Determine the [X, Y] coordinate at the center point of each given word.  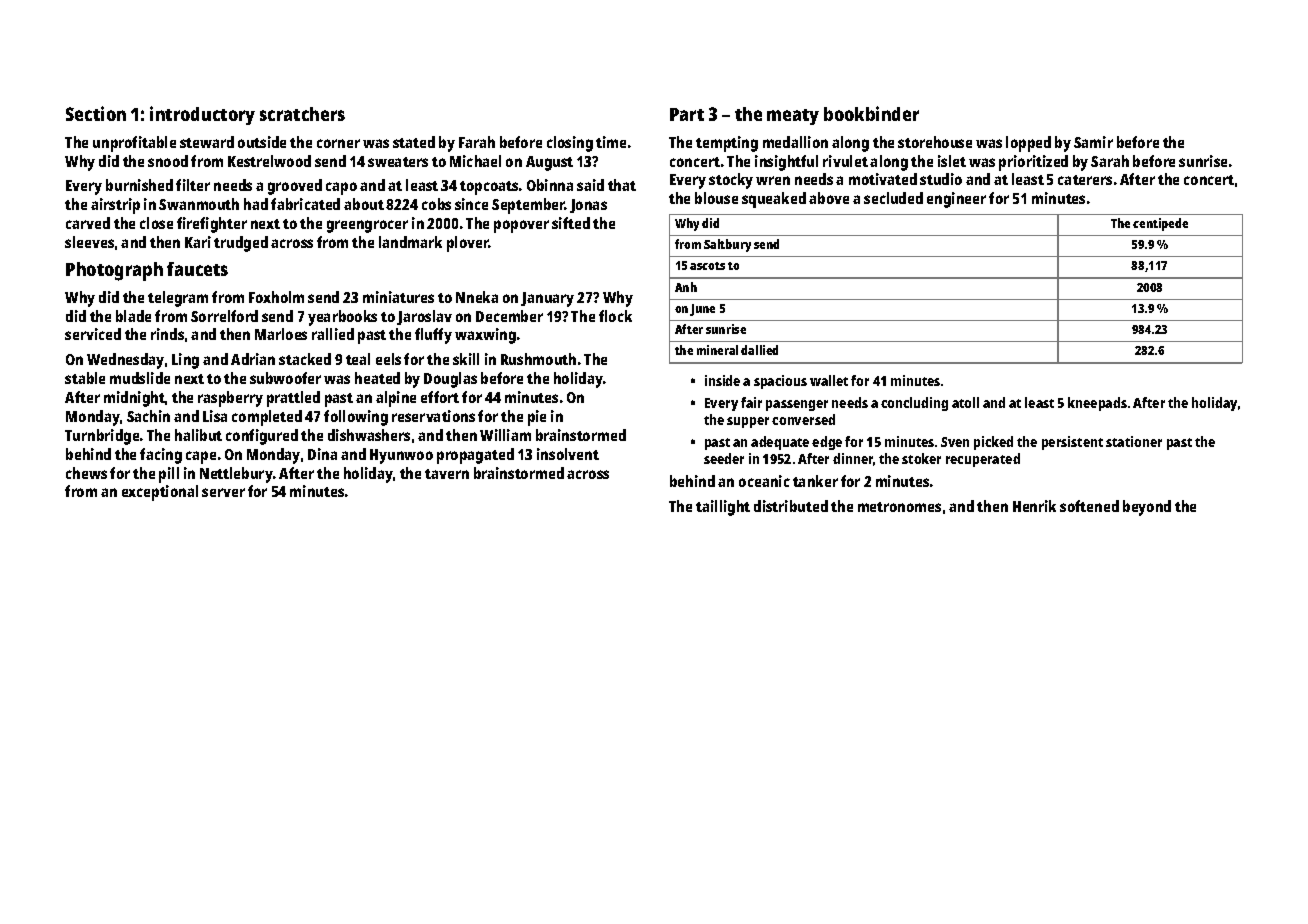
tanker [815, 481]
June [702, 310]
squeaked [774, 200]
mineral [717, 350]
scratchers [302, 114]
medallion [795, 142]
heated [377, 378]
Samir [1093, 142]
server [223, 492]
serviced [93, 334]
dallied [759, 350]
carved [88, 223]
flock [615, 316]
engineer [956, 200]
